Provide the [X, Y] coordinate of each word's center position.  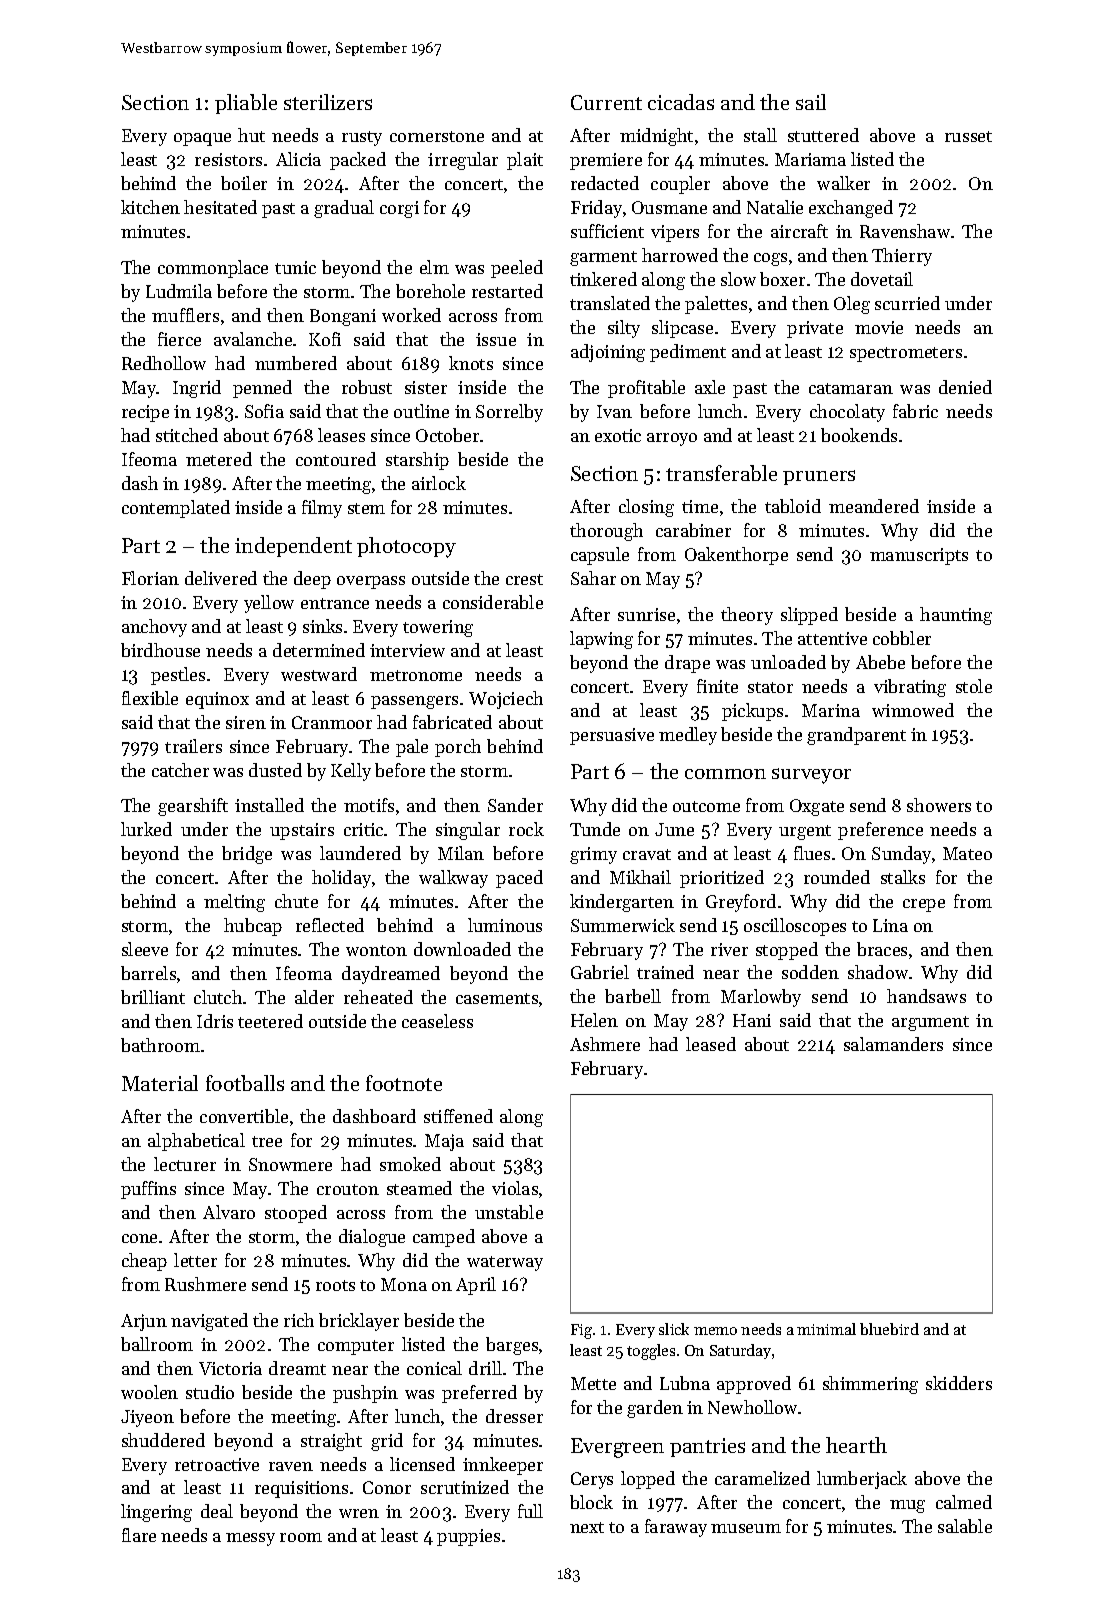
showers [939, 805]
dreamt [297, 1368]
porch [458, 748]
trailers [193, 746]
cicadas [681, 102]
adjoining [608, 353]
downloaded [462, 949]
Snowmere [290, 1164]
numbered [296, 363]
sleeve [145, 949]
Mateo [967, 853]
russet [968, 136]
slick [674, 1329]
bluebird [889, 1329]
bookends [859, 435]
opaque [202, 139]
